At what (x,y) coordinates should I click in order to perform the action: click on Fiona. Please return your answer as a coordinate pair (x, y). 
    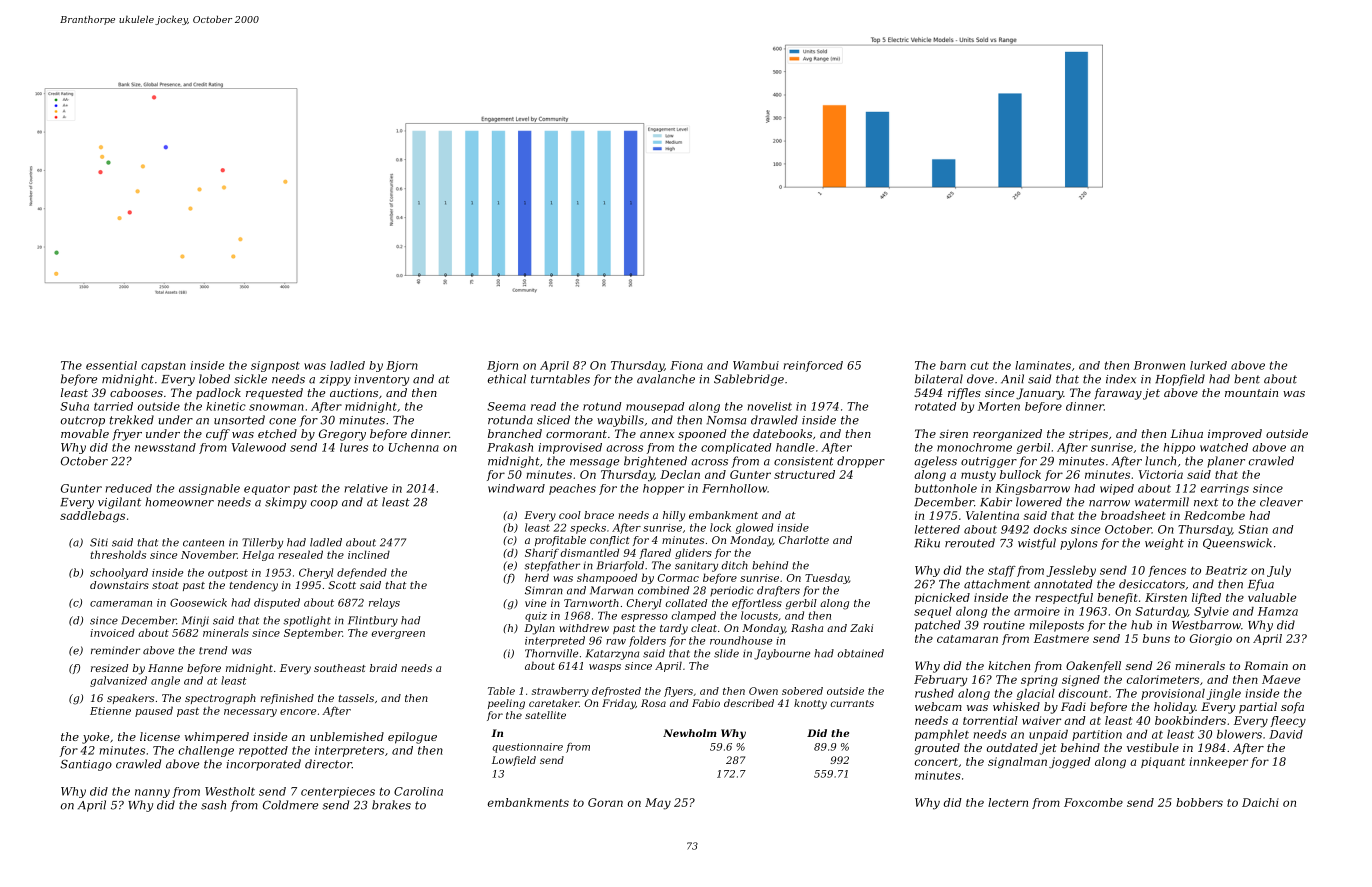
    Looking at the image, I should click on (686, 365).
